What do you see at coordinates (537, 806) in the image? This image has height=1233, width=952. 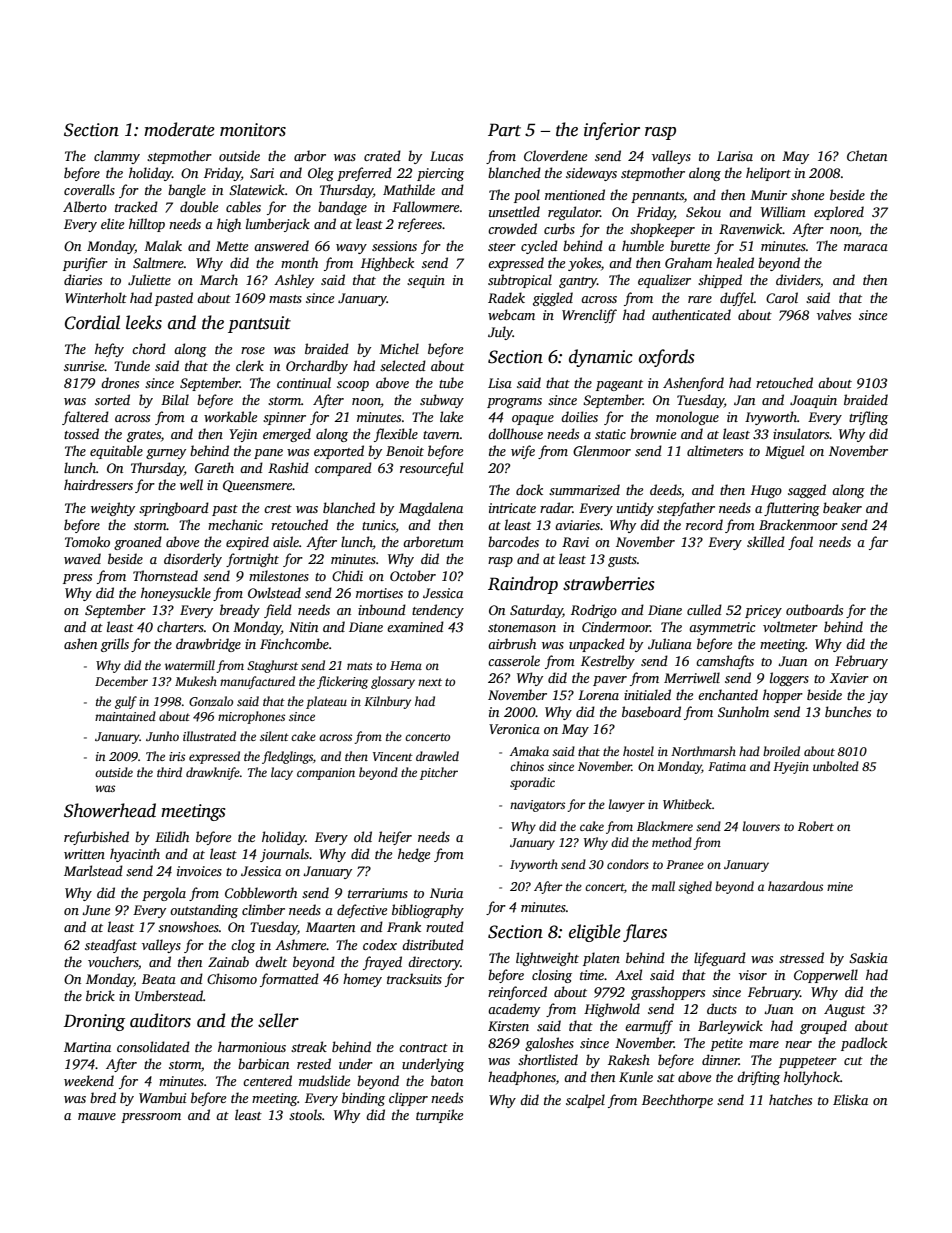 I see `navigators` at bounding box center [537, 806].
